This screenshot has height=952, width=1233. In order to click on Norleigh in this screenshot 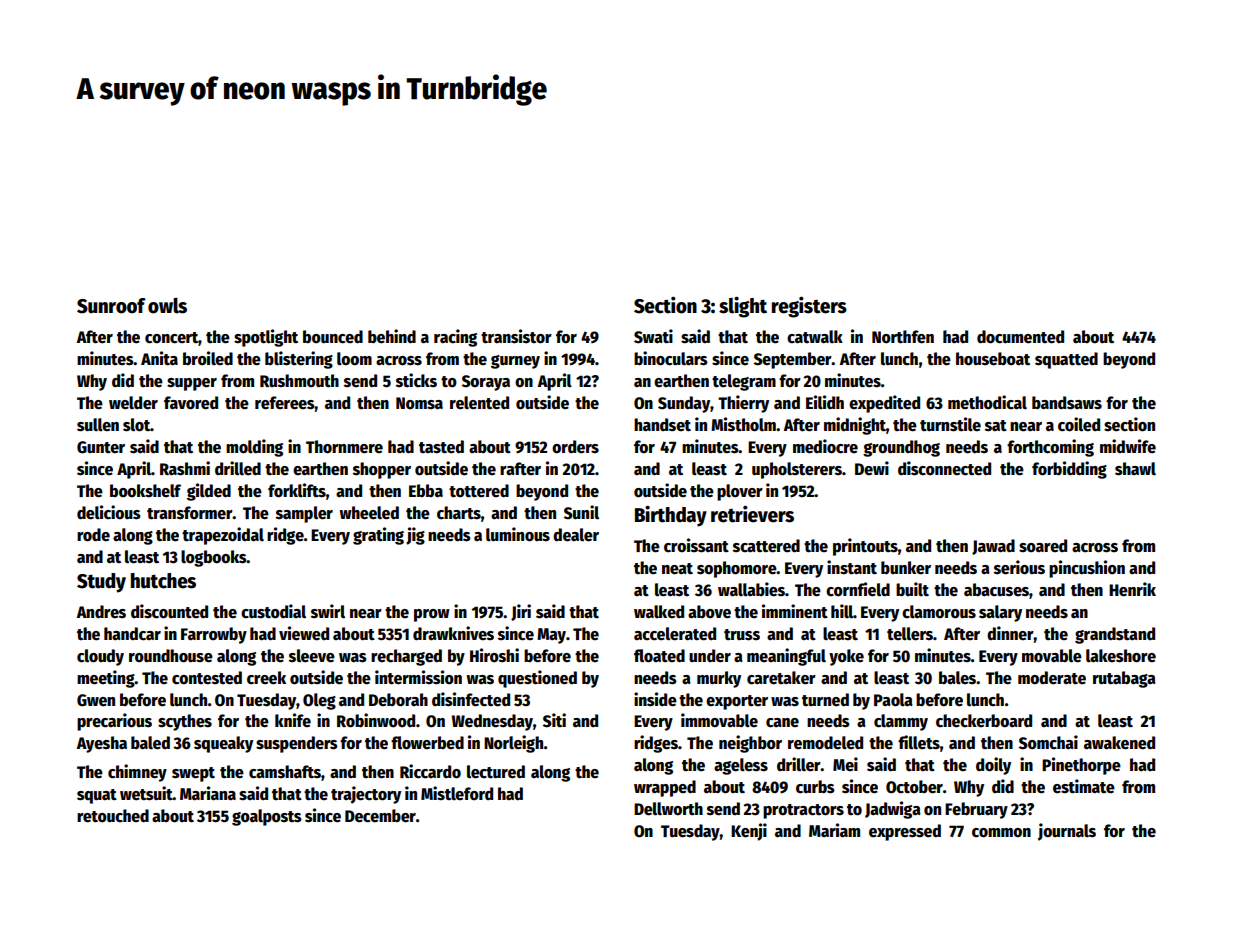, I will do `click(514, 744)`.
